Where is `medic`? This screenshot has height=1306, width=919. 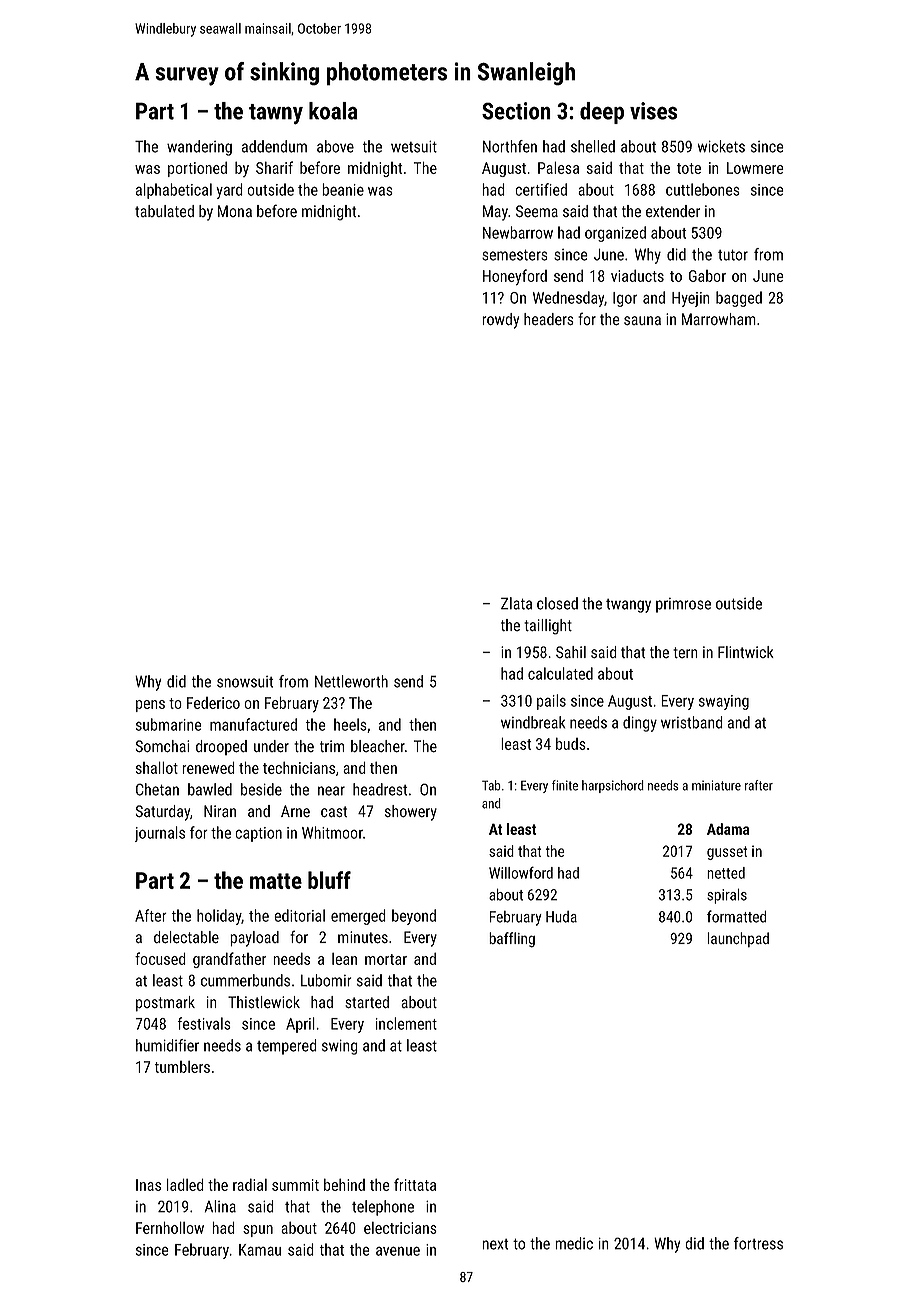
medic is located at coordinates (574, 1243).
